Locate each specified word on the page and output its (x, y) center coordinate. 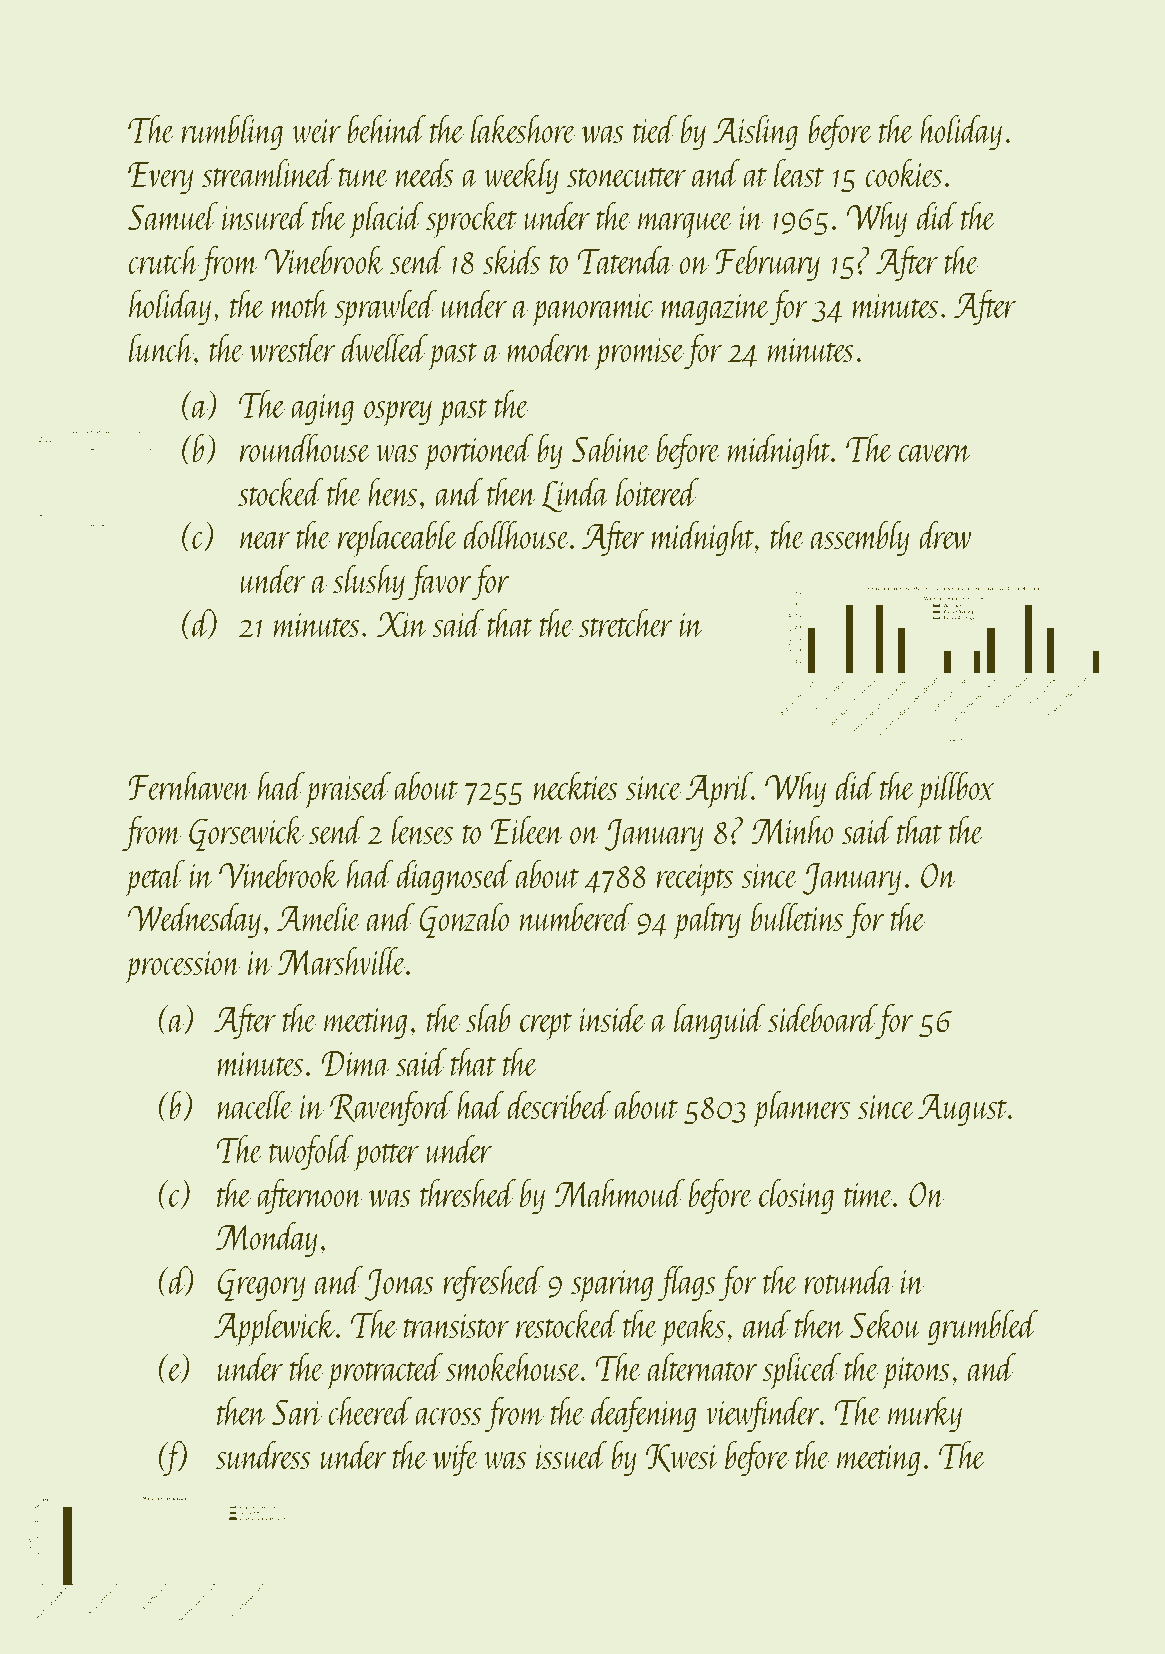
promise (639, 354)
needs (425, 172)
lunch (161, 347)
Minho (792, 829)
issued (572, 1454)
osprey (398, 414)
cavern (935, 453)
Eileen (527, 829)
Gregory (261, 1284)
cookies (903, 172)
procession (183, 967)
